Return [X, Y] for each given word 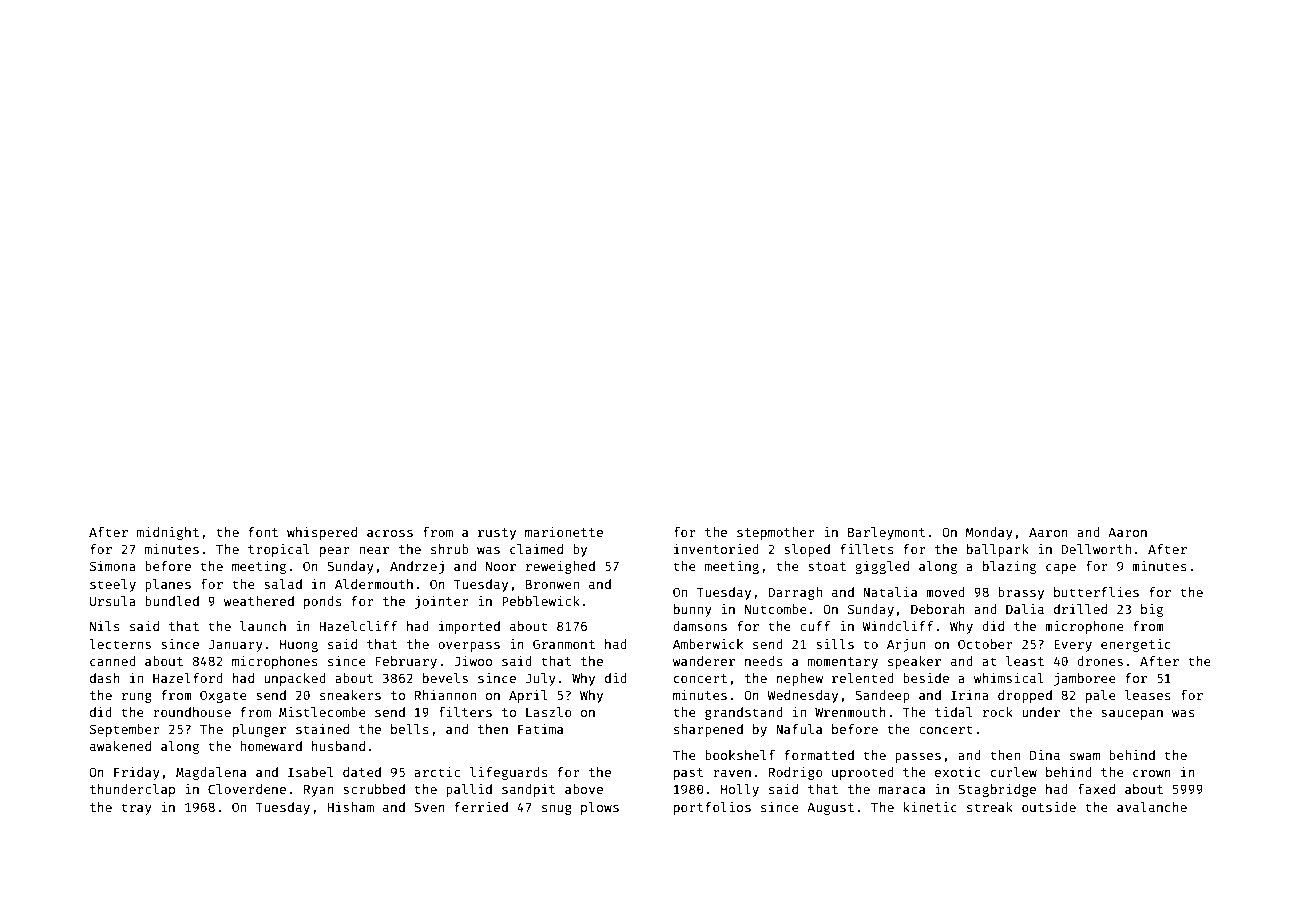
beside [926, 678]
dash [105, 678]
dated [362, 772]
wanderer [704, 661]
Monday [989, 533]
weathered [259, 601]
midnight [168, 533]
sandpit [528, 790]
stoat [827, 566]
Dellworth [1096, 549]
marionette [564, 532]
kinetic [930, 807]
